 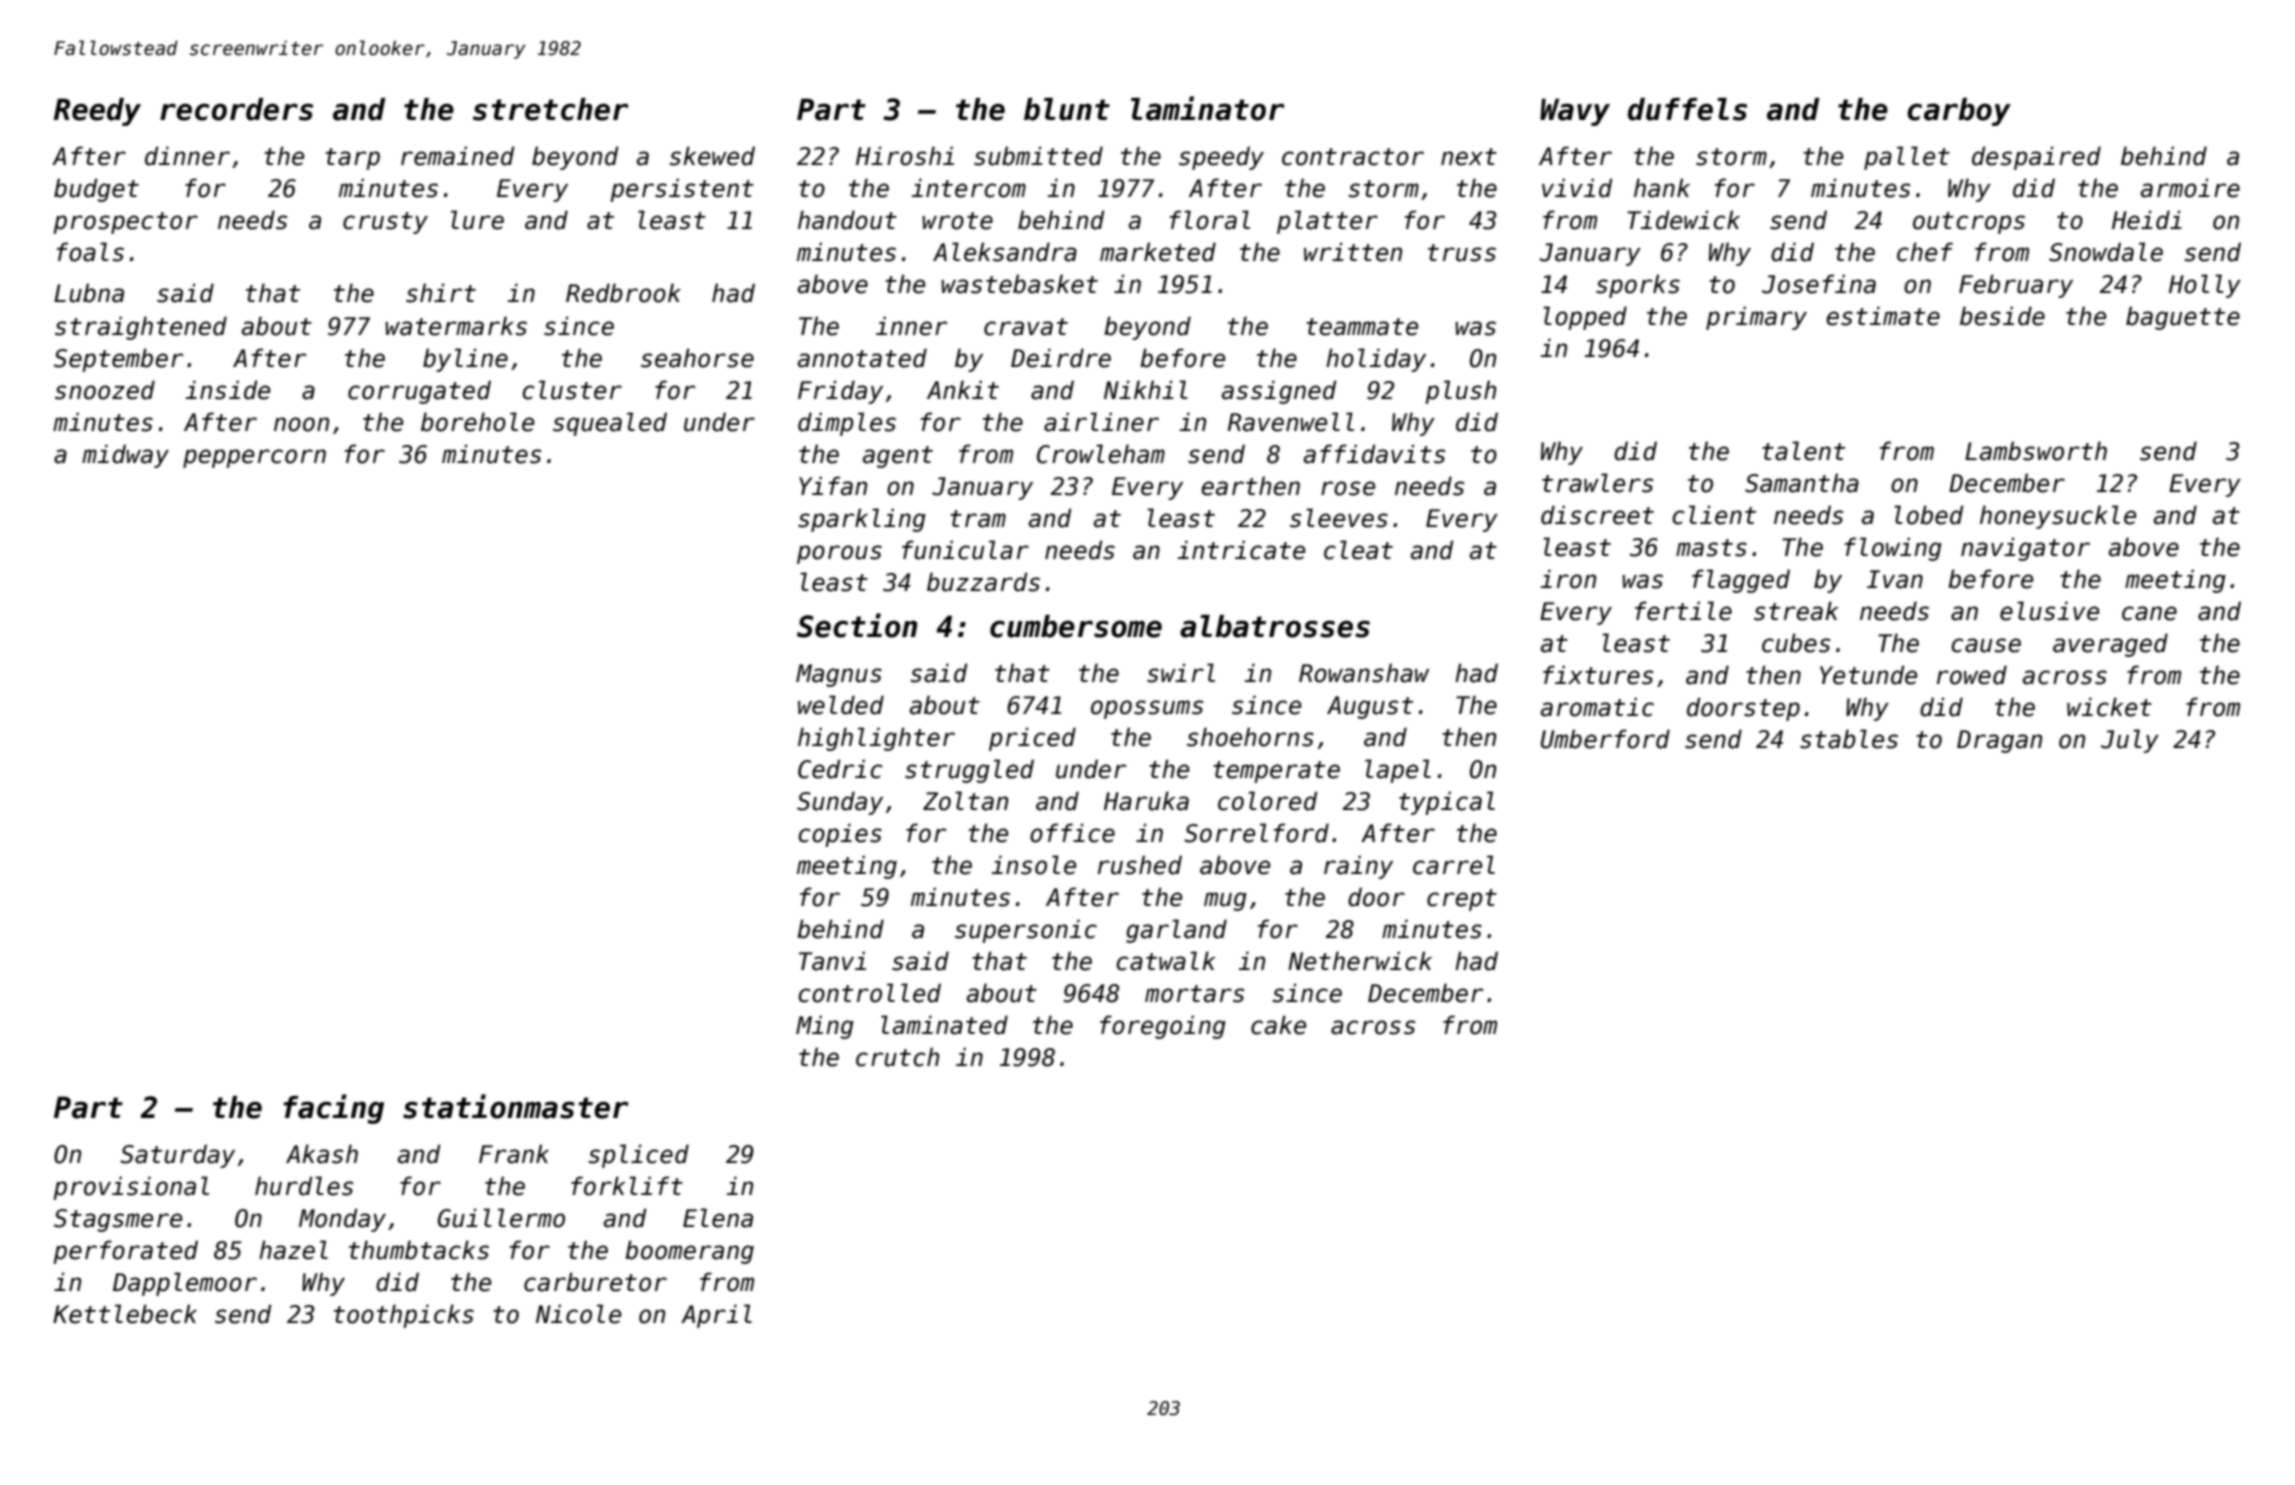 I want to click on Ankit, so click(x=963, y=389).
